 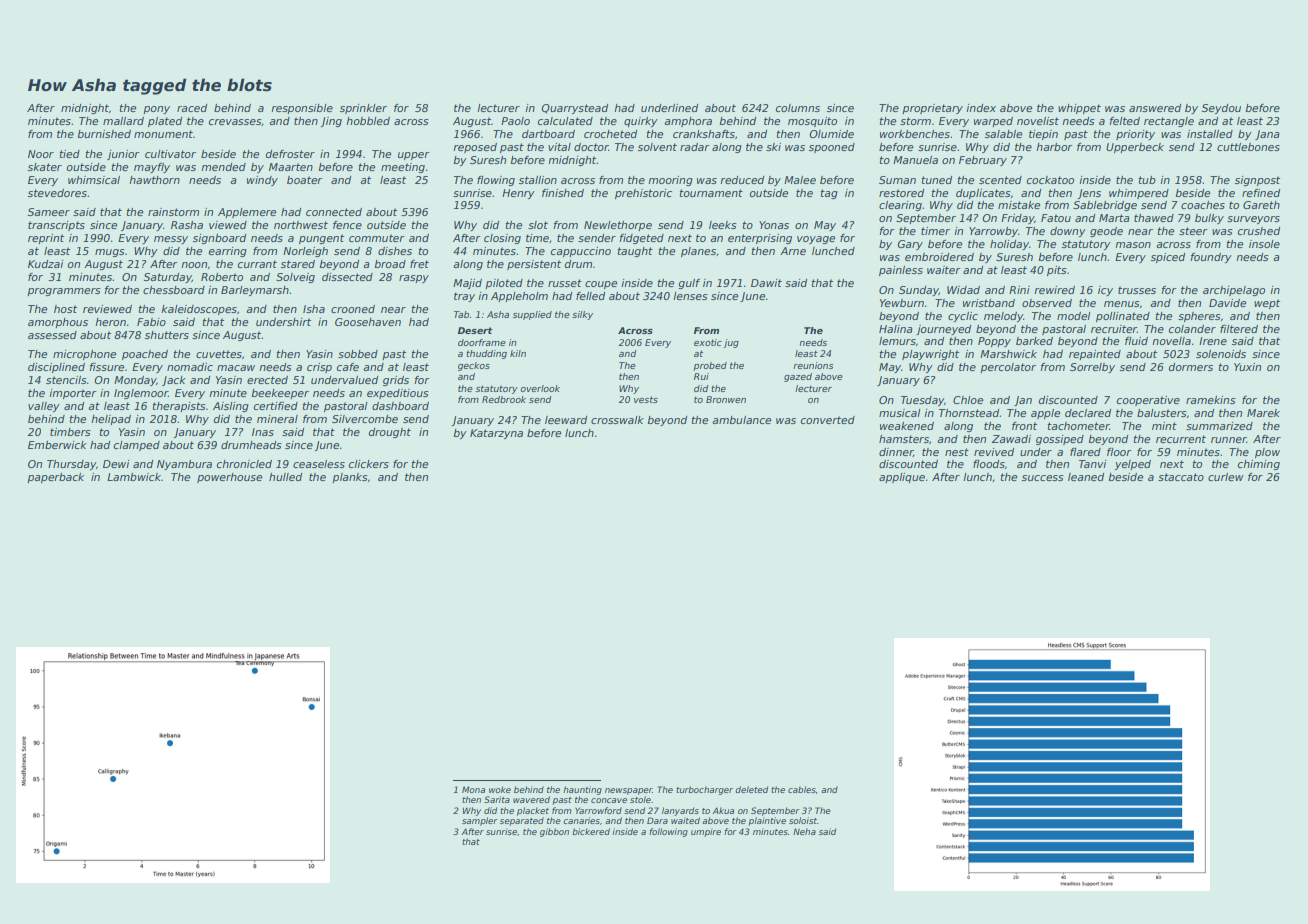 What do you see at coordinates (1043, 478) in the document?
I see `success` at bounding box center [1043, 478].
